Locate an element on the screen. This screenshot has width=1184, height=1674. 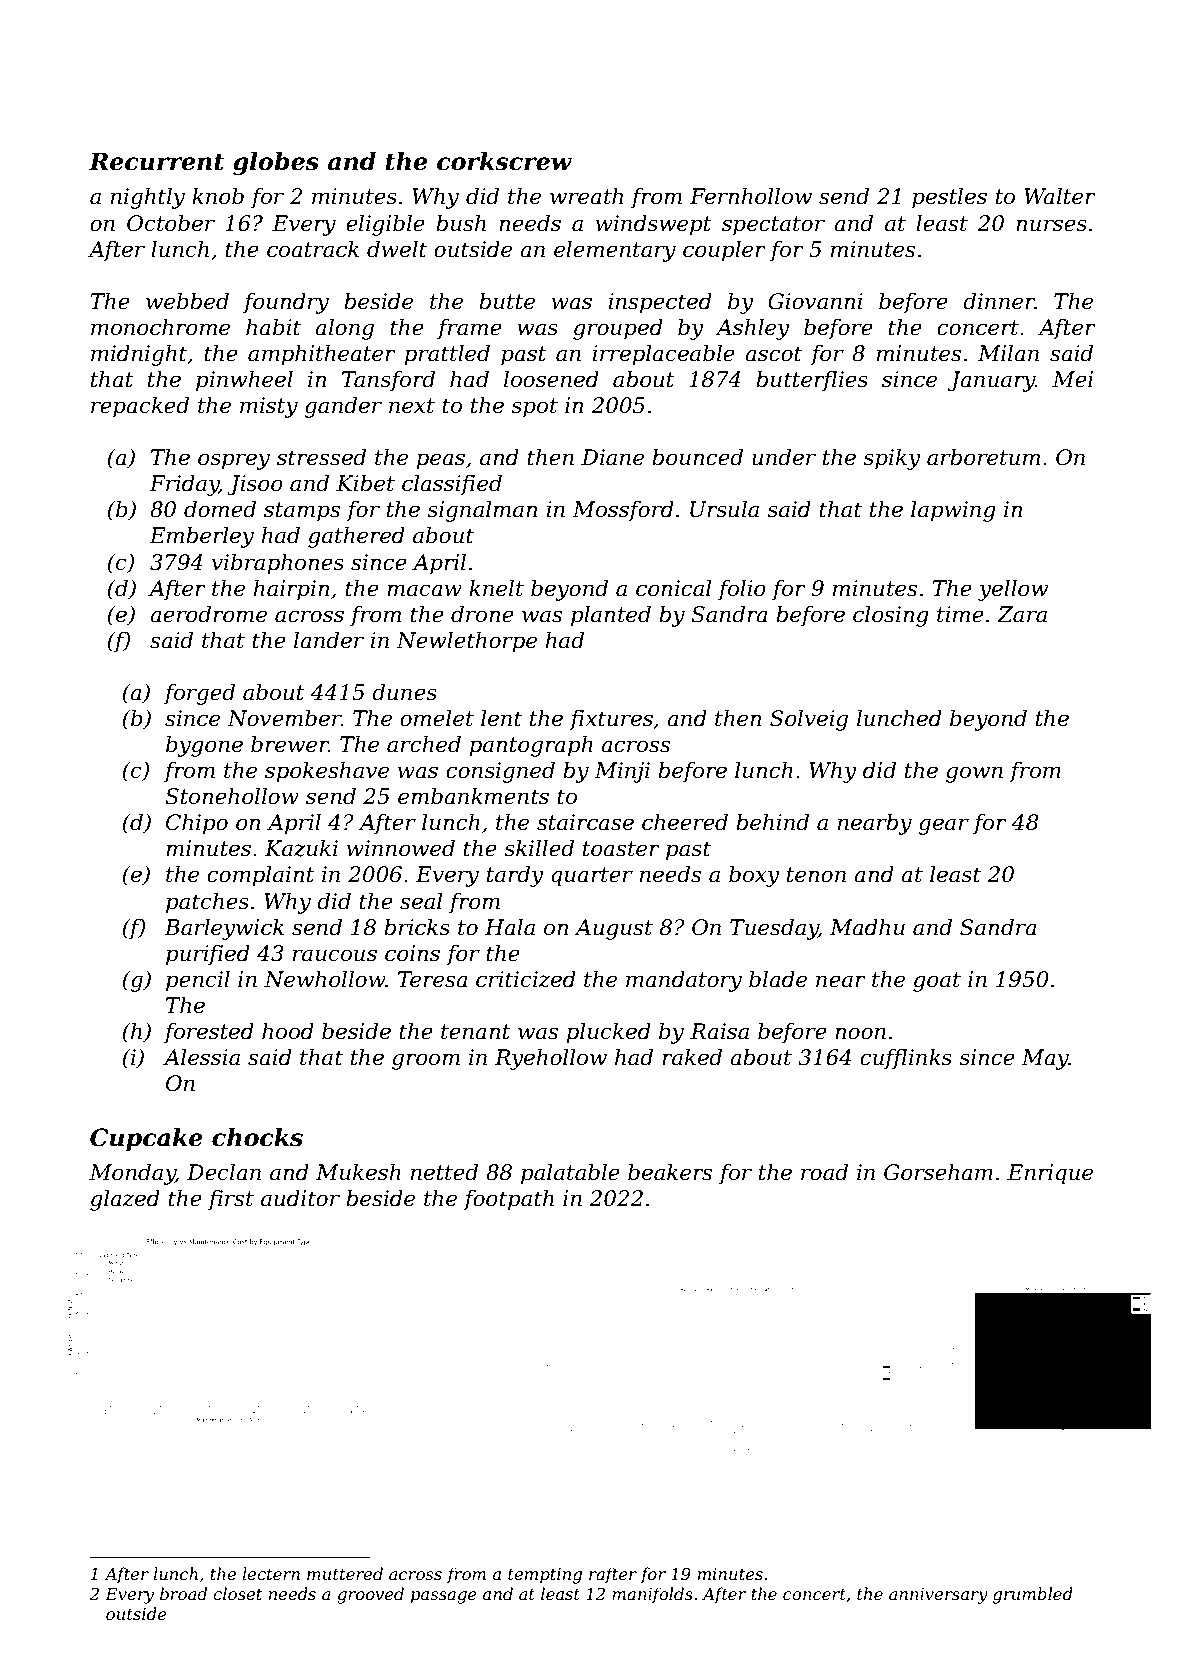
knelt is located at coordinates (496, 588).
